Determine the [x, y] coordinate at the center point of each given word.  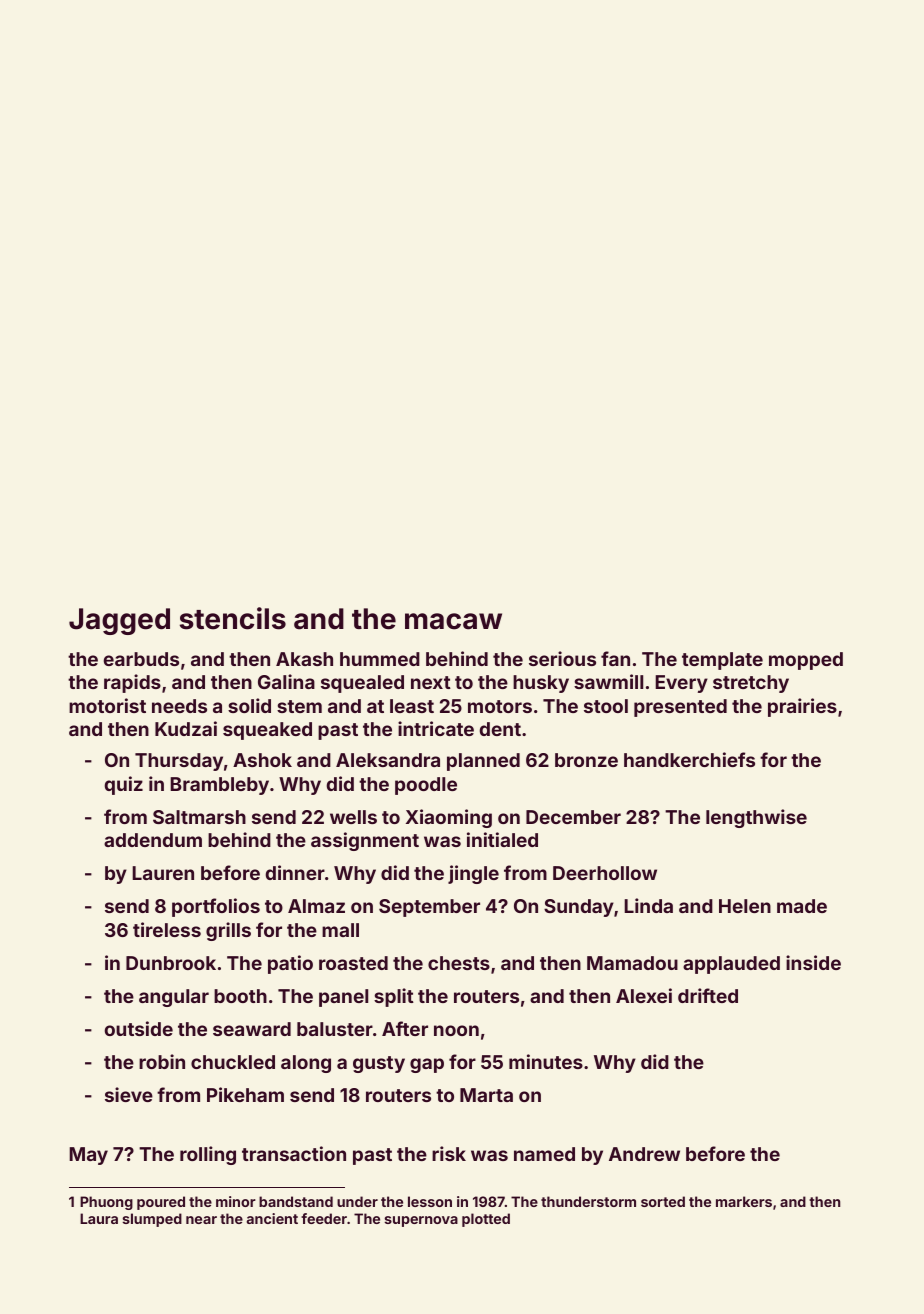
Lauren [163, 873]
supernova [421, 1221]
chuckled [233, 1062]
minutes [546, 1061]
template [722, 661]
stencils [233, 618]
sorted [663, 1201]
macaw [453, 621]
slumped [152, 1220]
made [802, 906]
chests [459, 963]
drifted [708, 995]
